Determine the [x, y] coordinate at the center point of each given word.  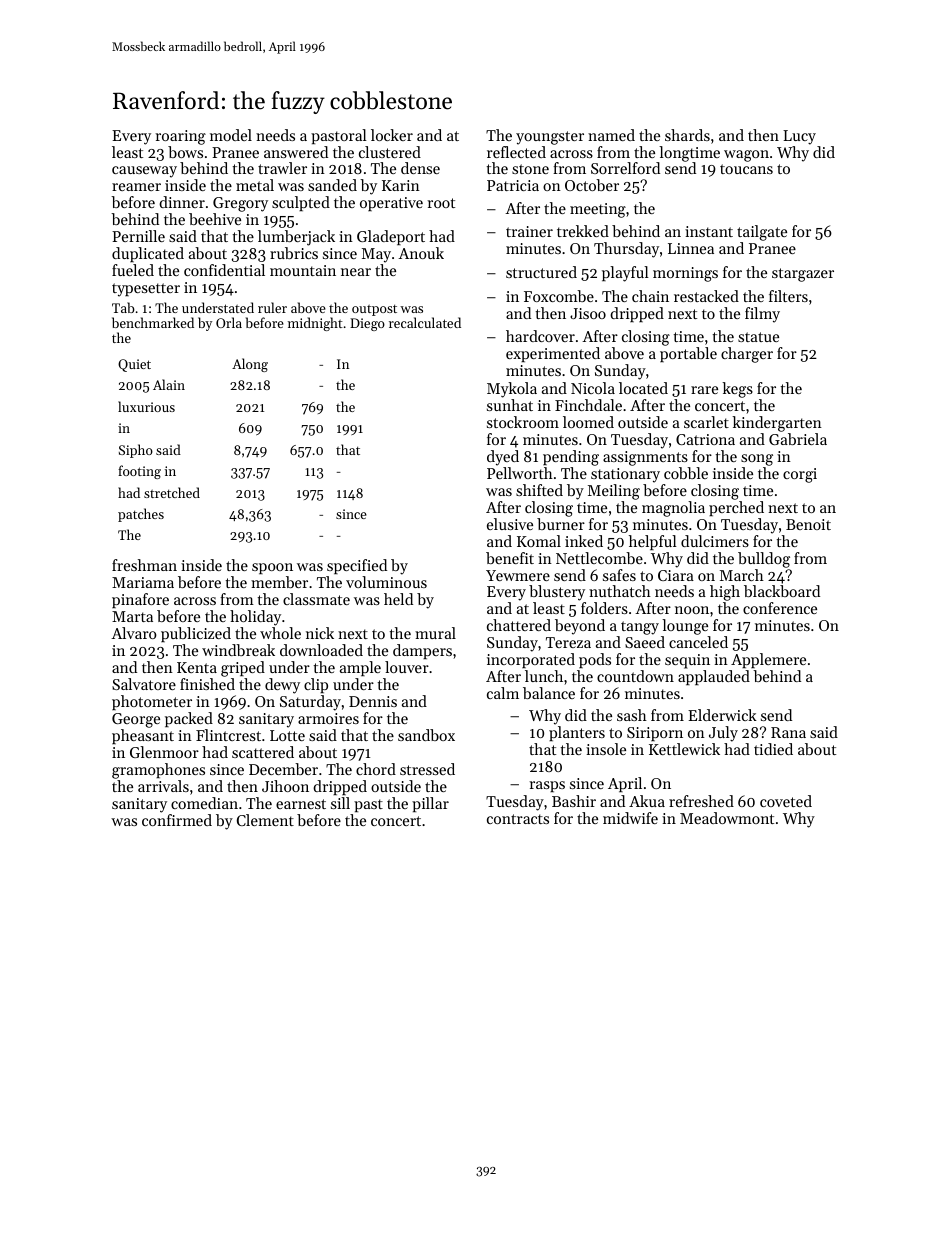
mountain [303, 270]
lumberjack [296, 238]
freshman [144, 565]
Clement [265, 820]
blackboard [782, 591]
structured [541, 272]
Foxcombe [559, 296]
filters [788, 296]
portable [688, 354]
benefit [510, 558]
